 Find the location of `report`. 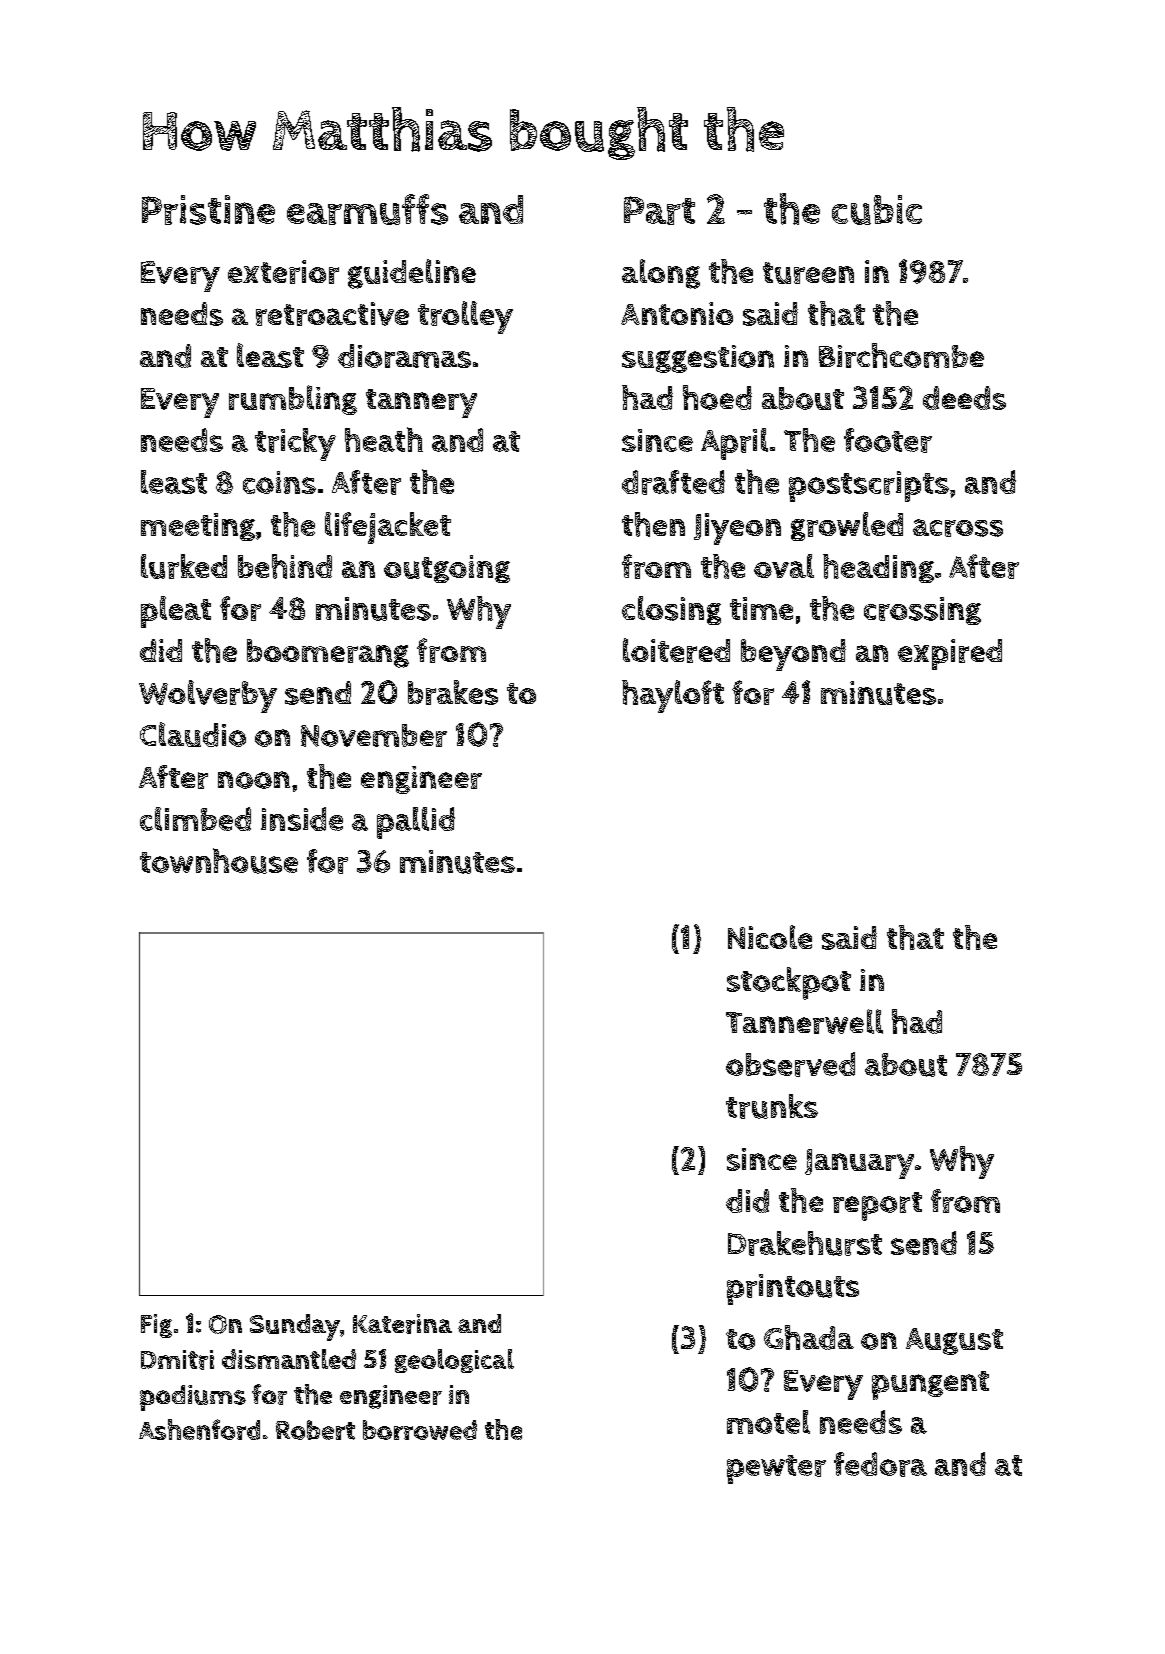

report is located at coordinates (877, 1206).
